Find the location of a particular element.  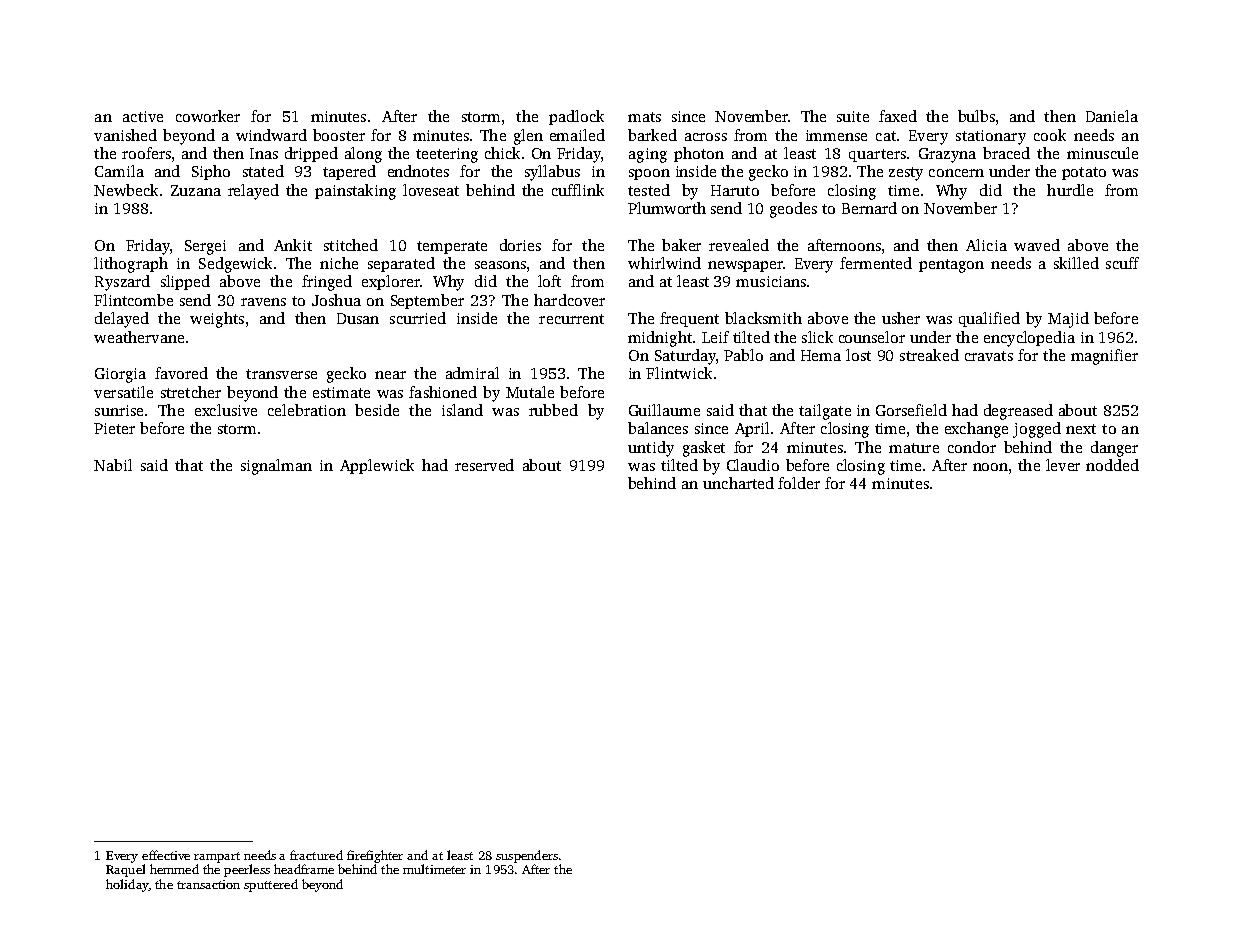

bulbs is located at coordinates (976, 116).
